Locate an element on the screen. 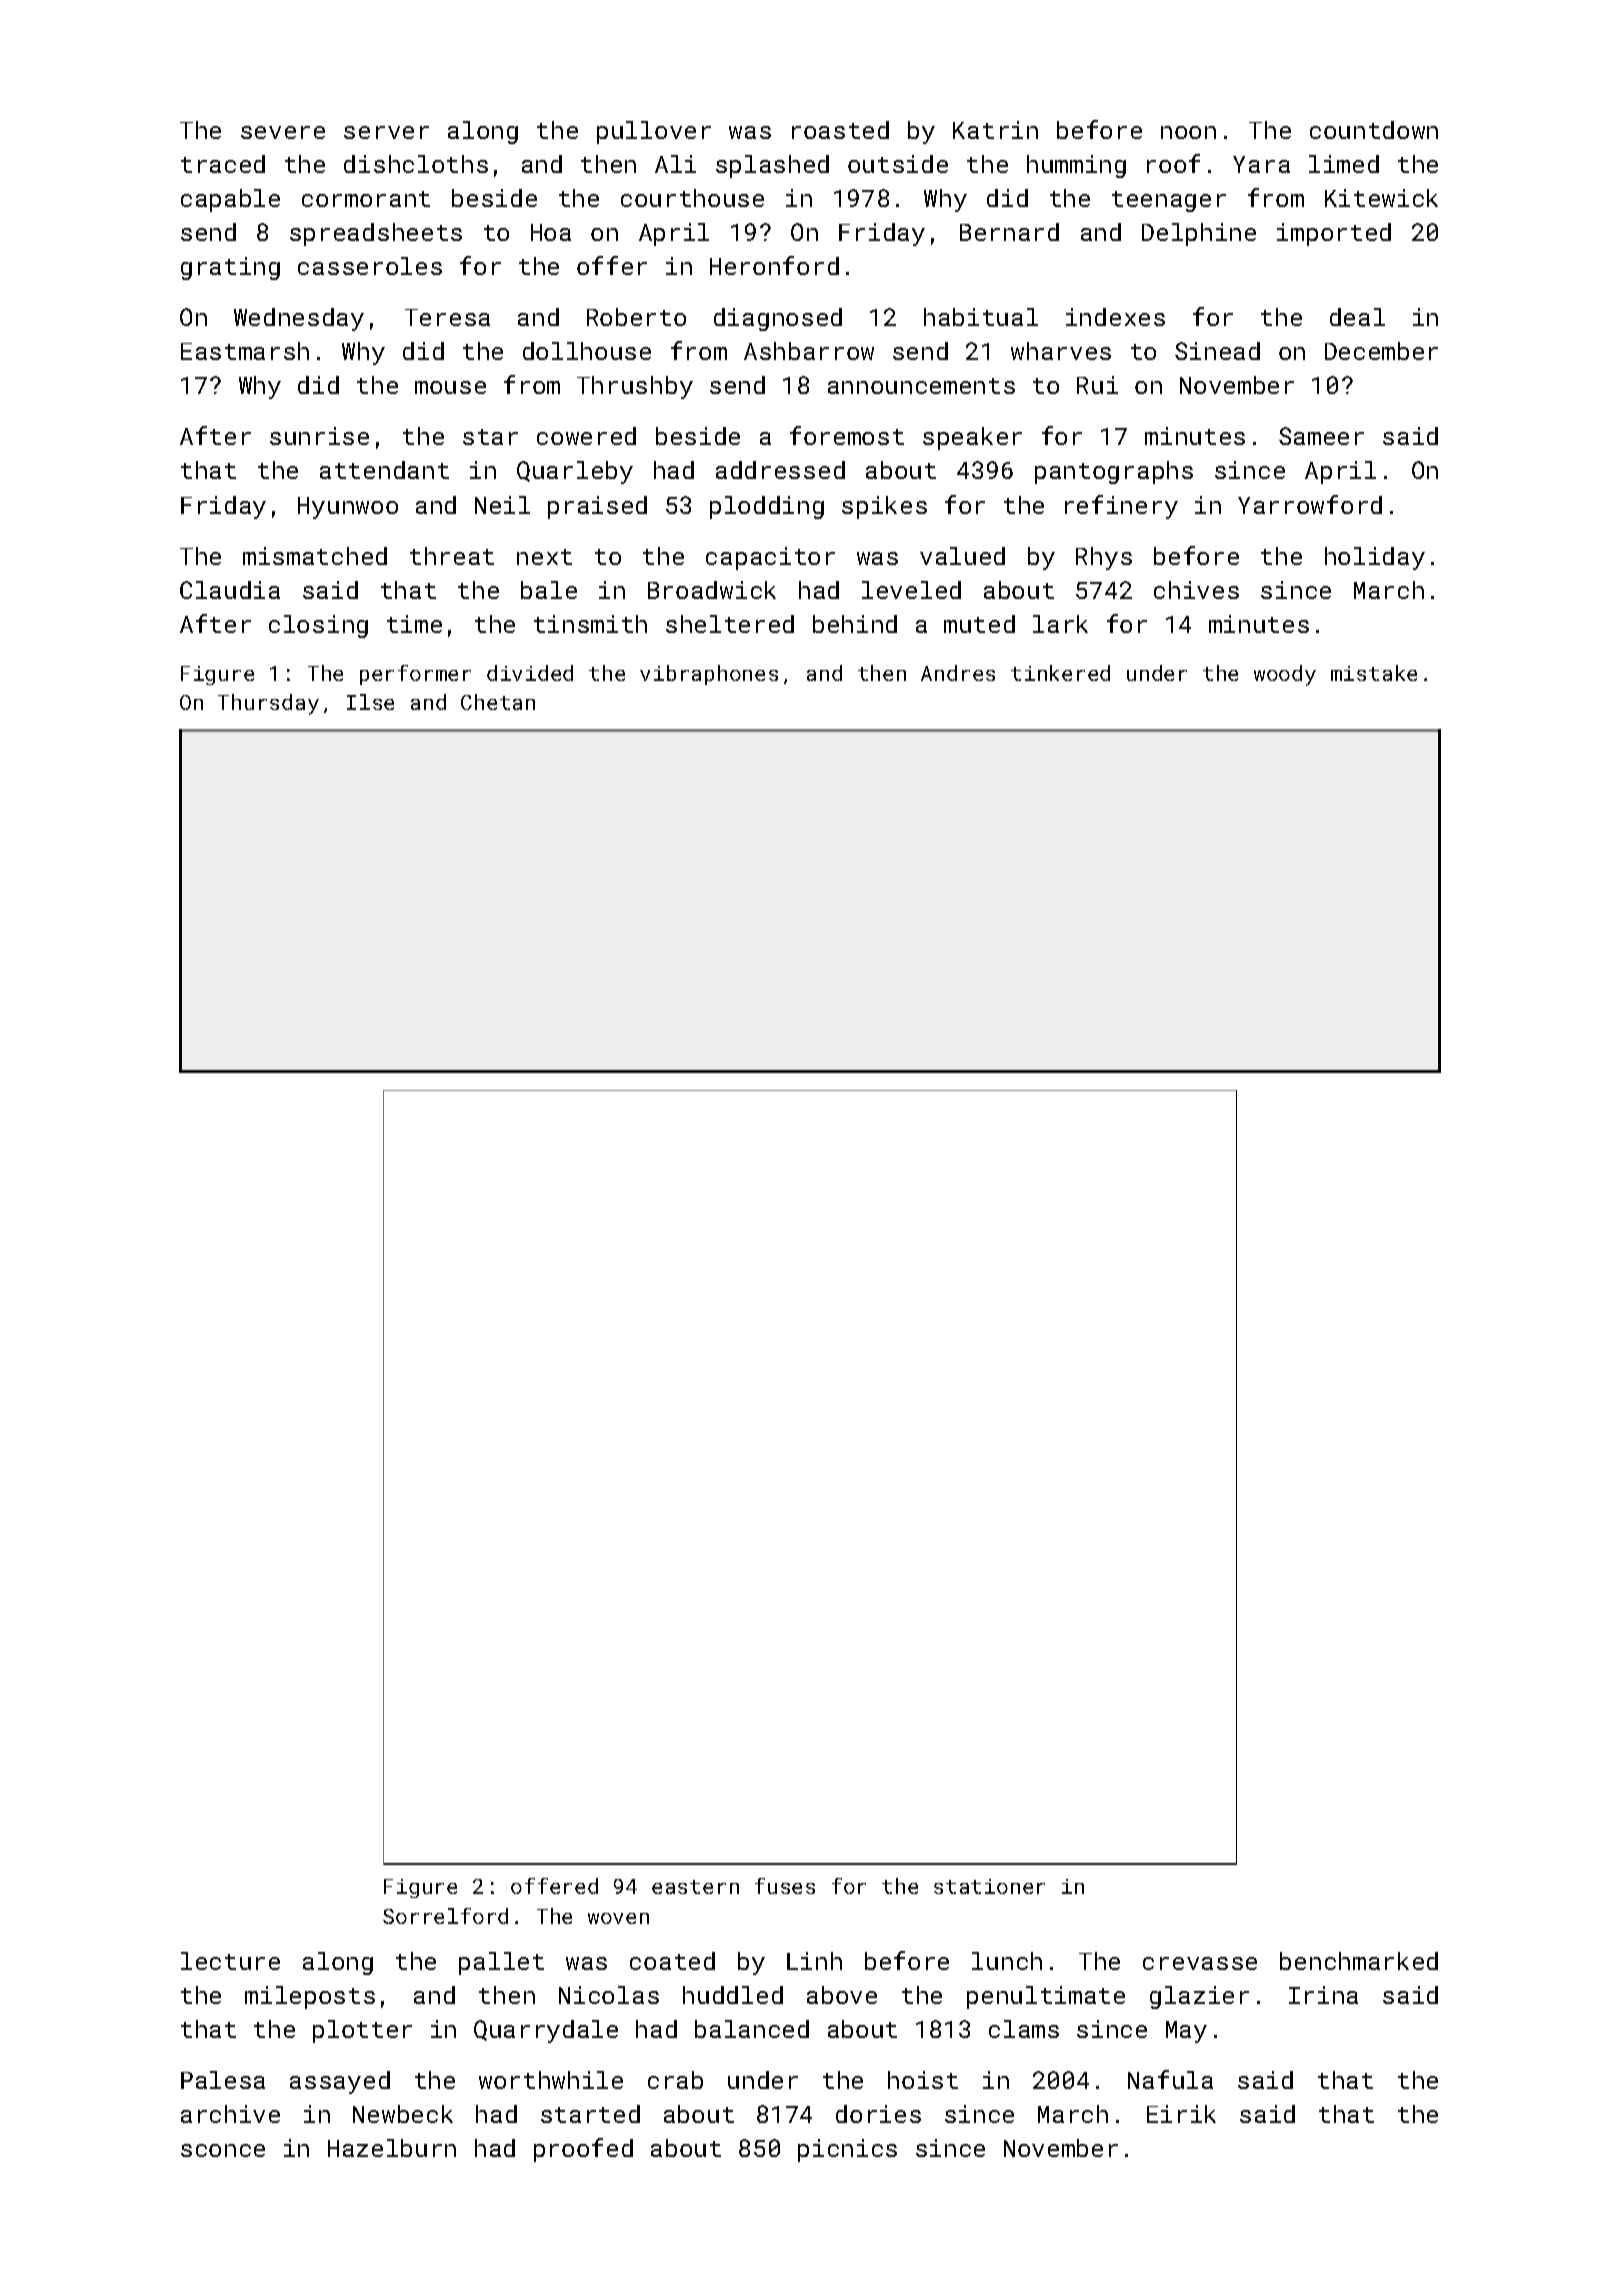 Image resolution: width=1620 pixels, height=2292 pixels. Hazelburn is located at coordinates (392, 2148).
